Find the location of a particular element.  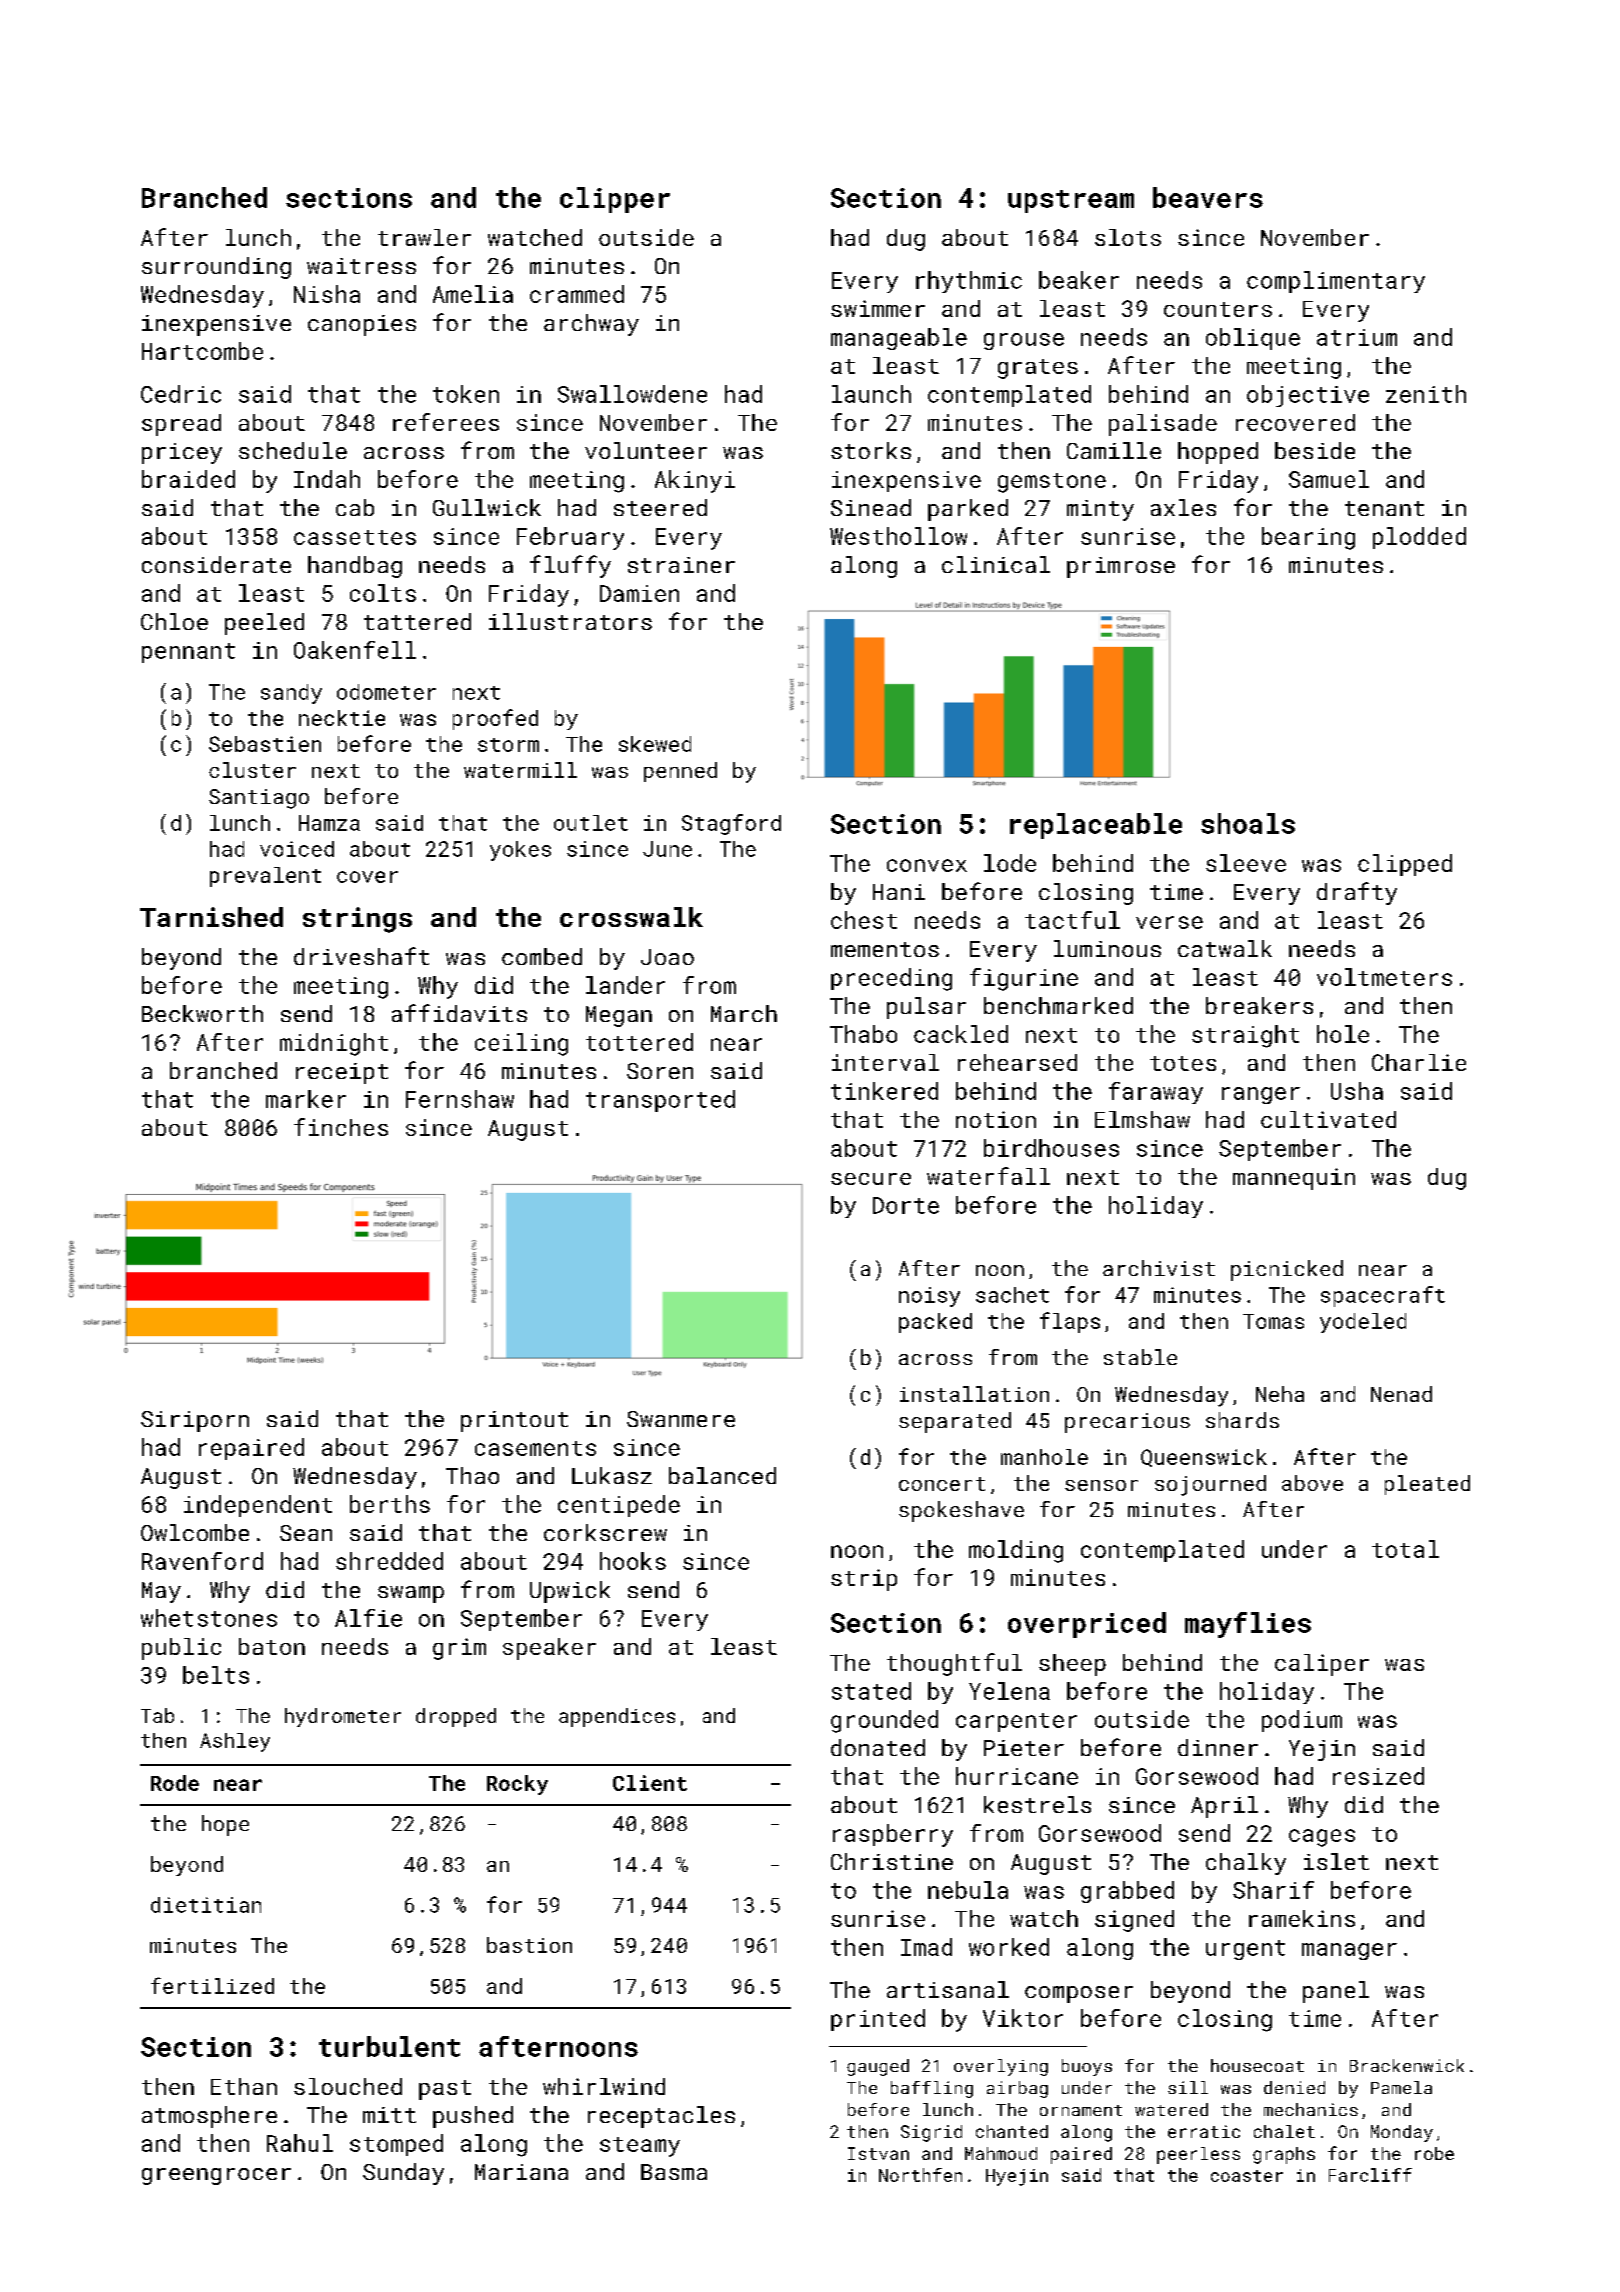

hurricane is located at coordinates (1017, 1776).
